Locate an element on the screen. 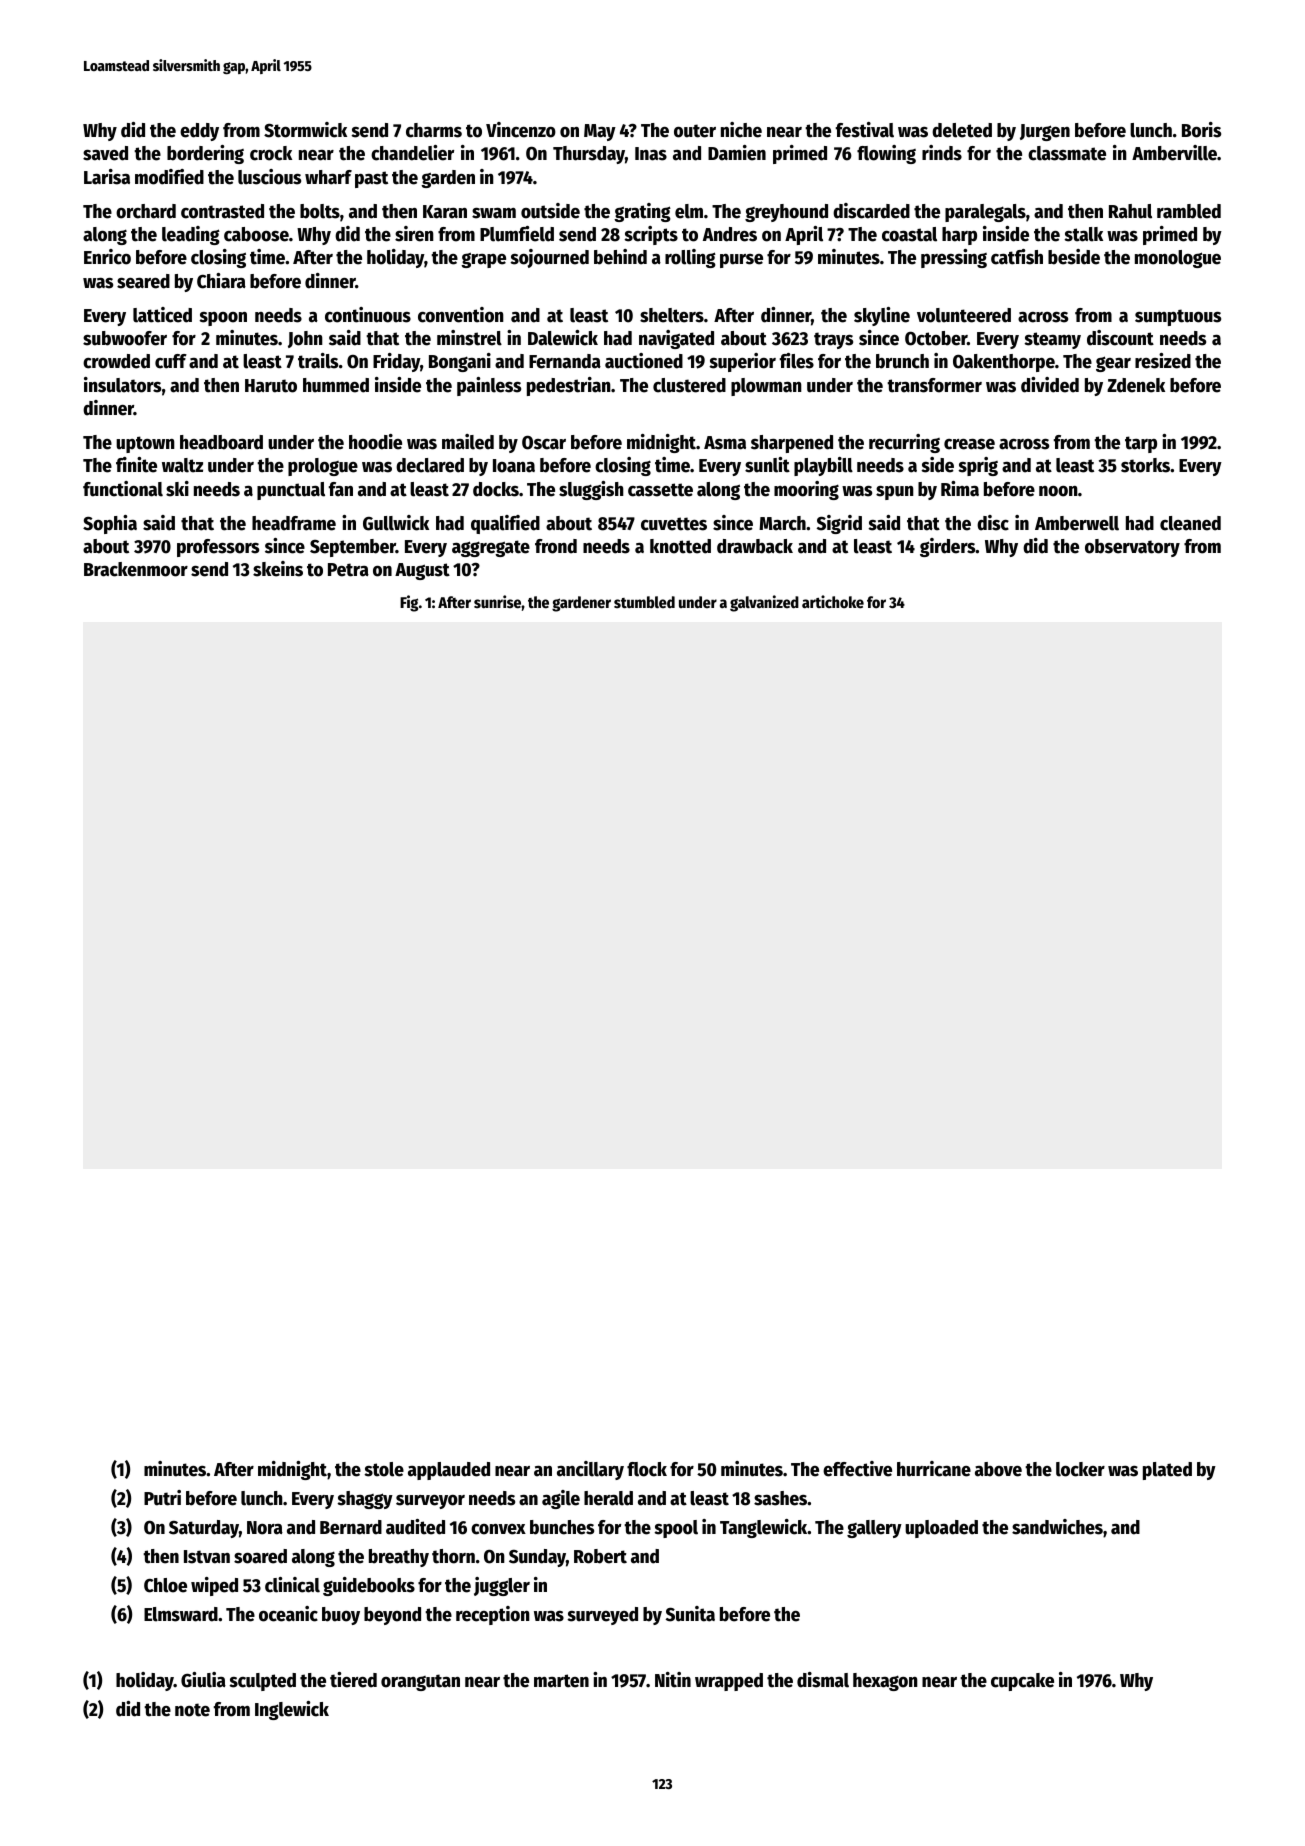 The image size is (1305, 1846). Bernard is located at coordinates (351, 1527).
